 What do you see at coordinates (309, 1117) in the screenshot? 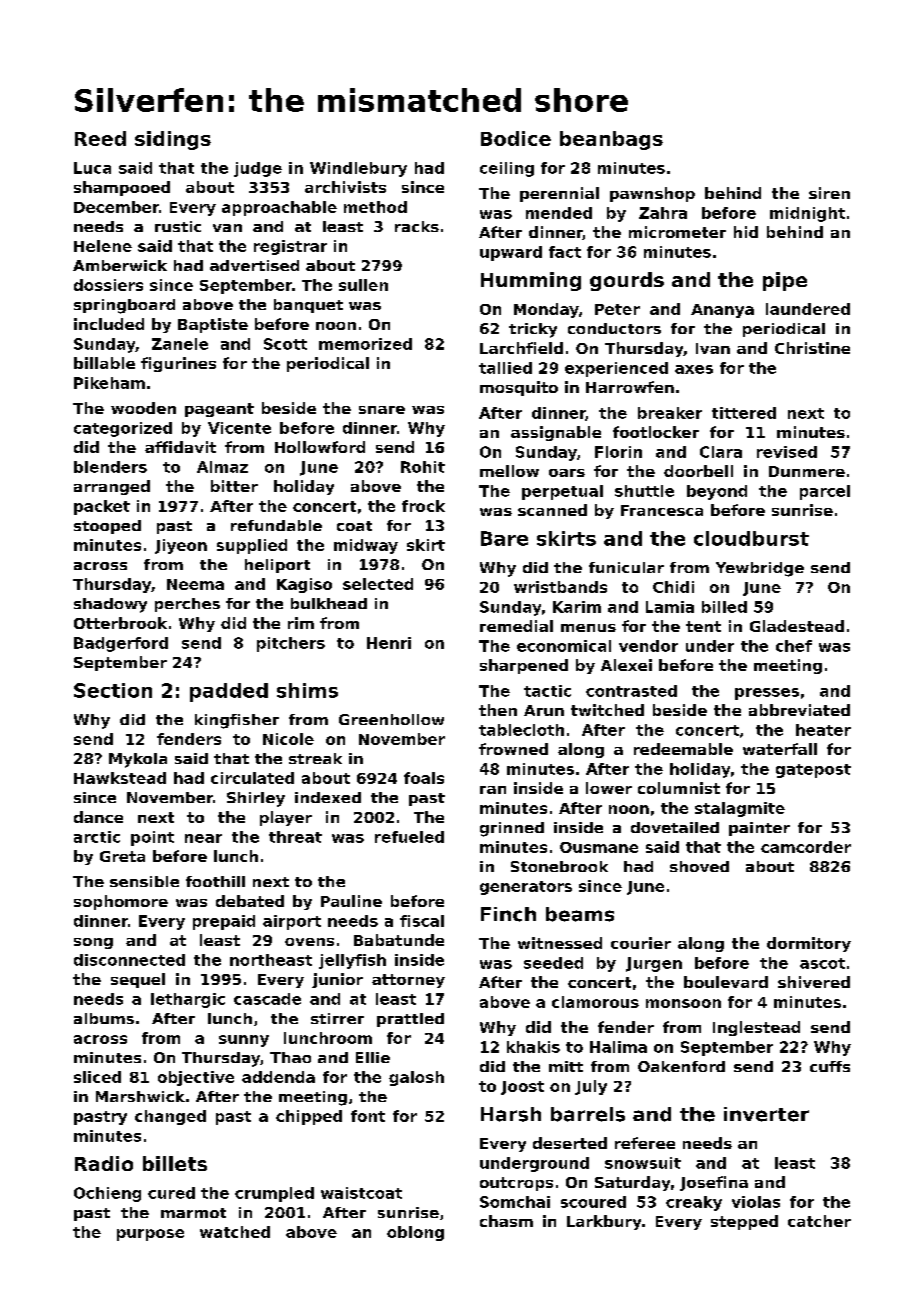
I see `chipped` at bounding box center [309, 1117].
